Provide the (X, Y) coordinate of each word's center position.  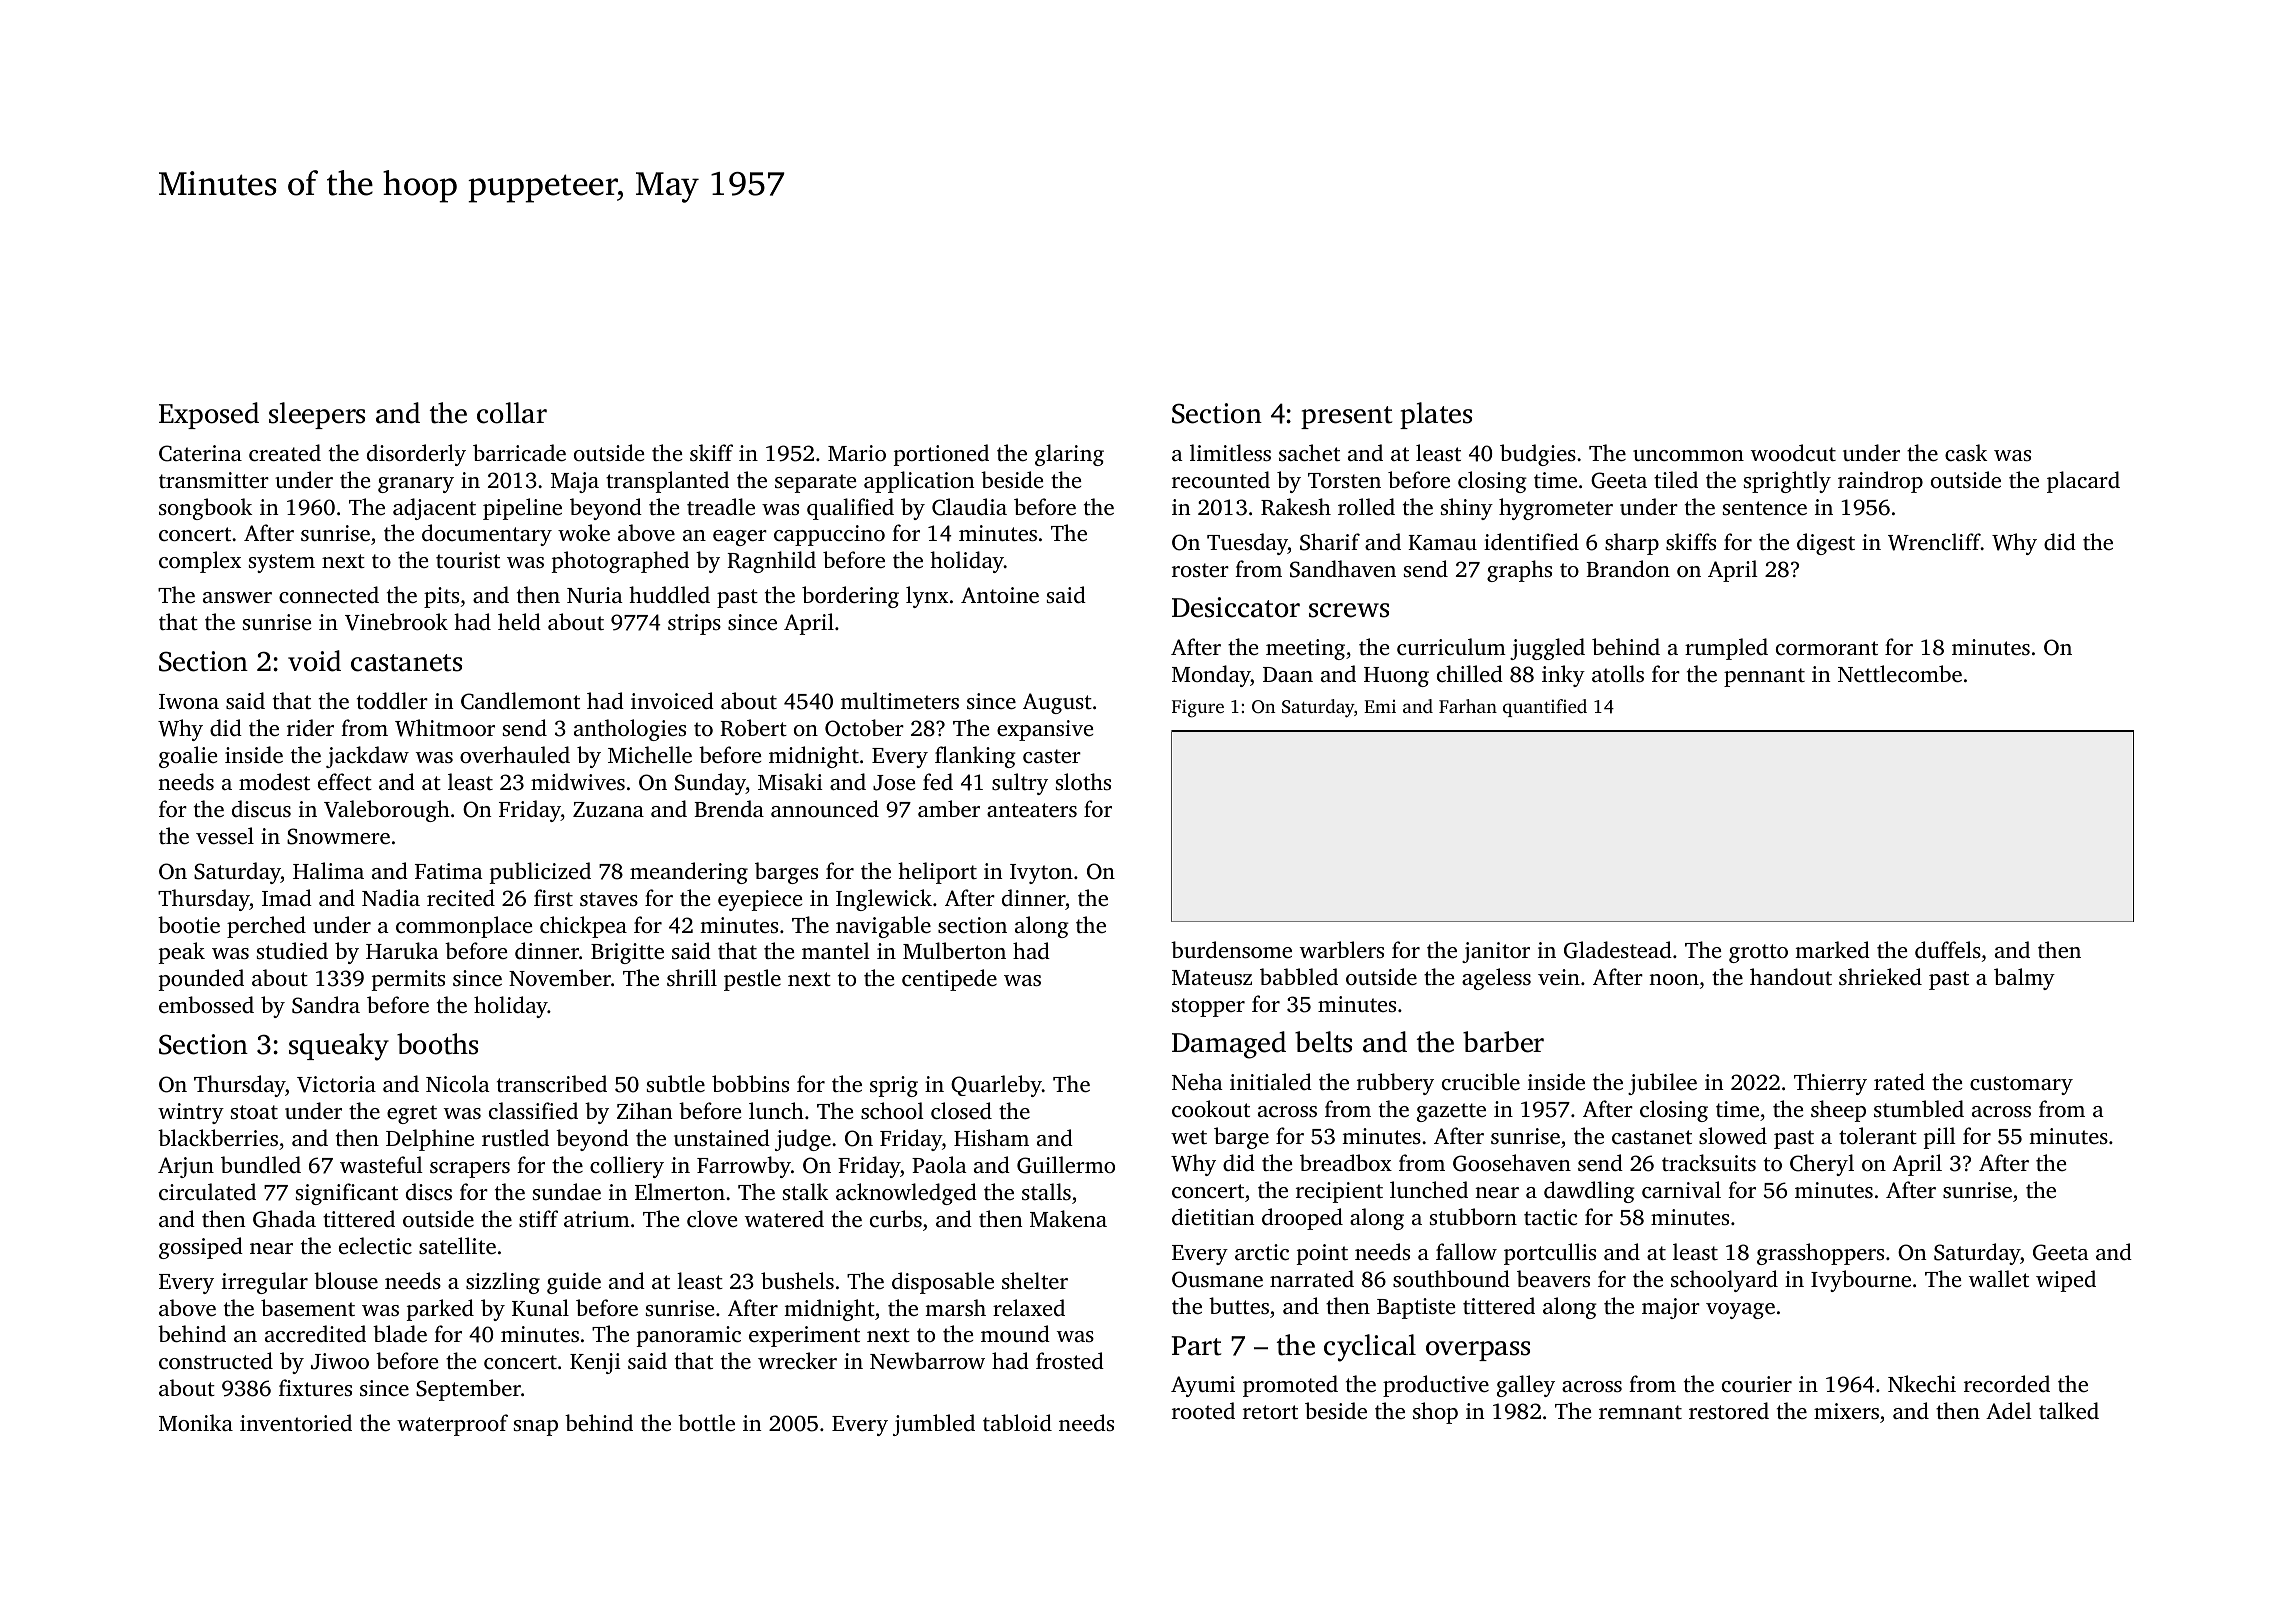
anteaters (1032, 810)
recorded (2007, 1383)
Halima (328, 870)
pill (1940, 1138)
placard (2083, 482)
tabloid (1017, 1422)
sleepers (317, 415)
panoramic (689, 1336)
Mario (857, 453)
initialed (1271, 1081)
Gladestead (1618, 950)
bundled (261, 1164)
